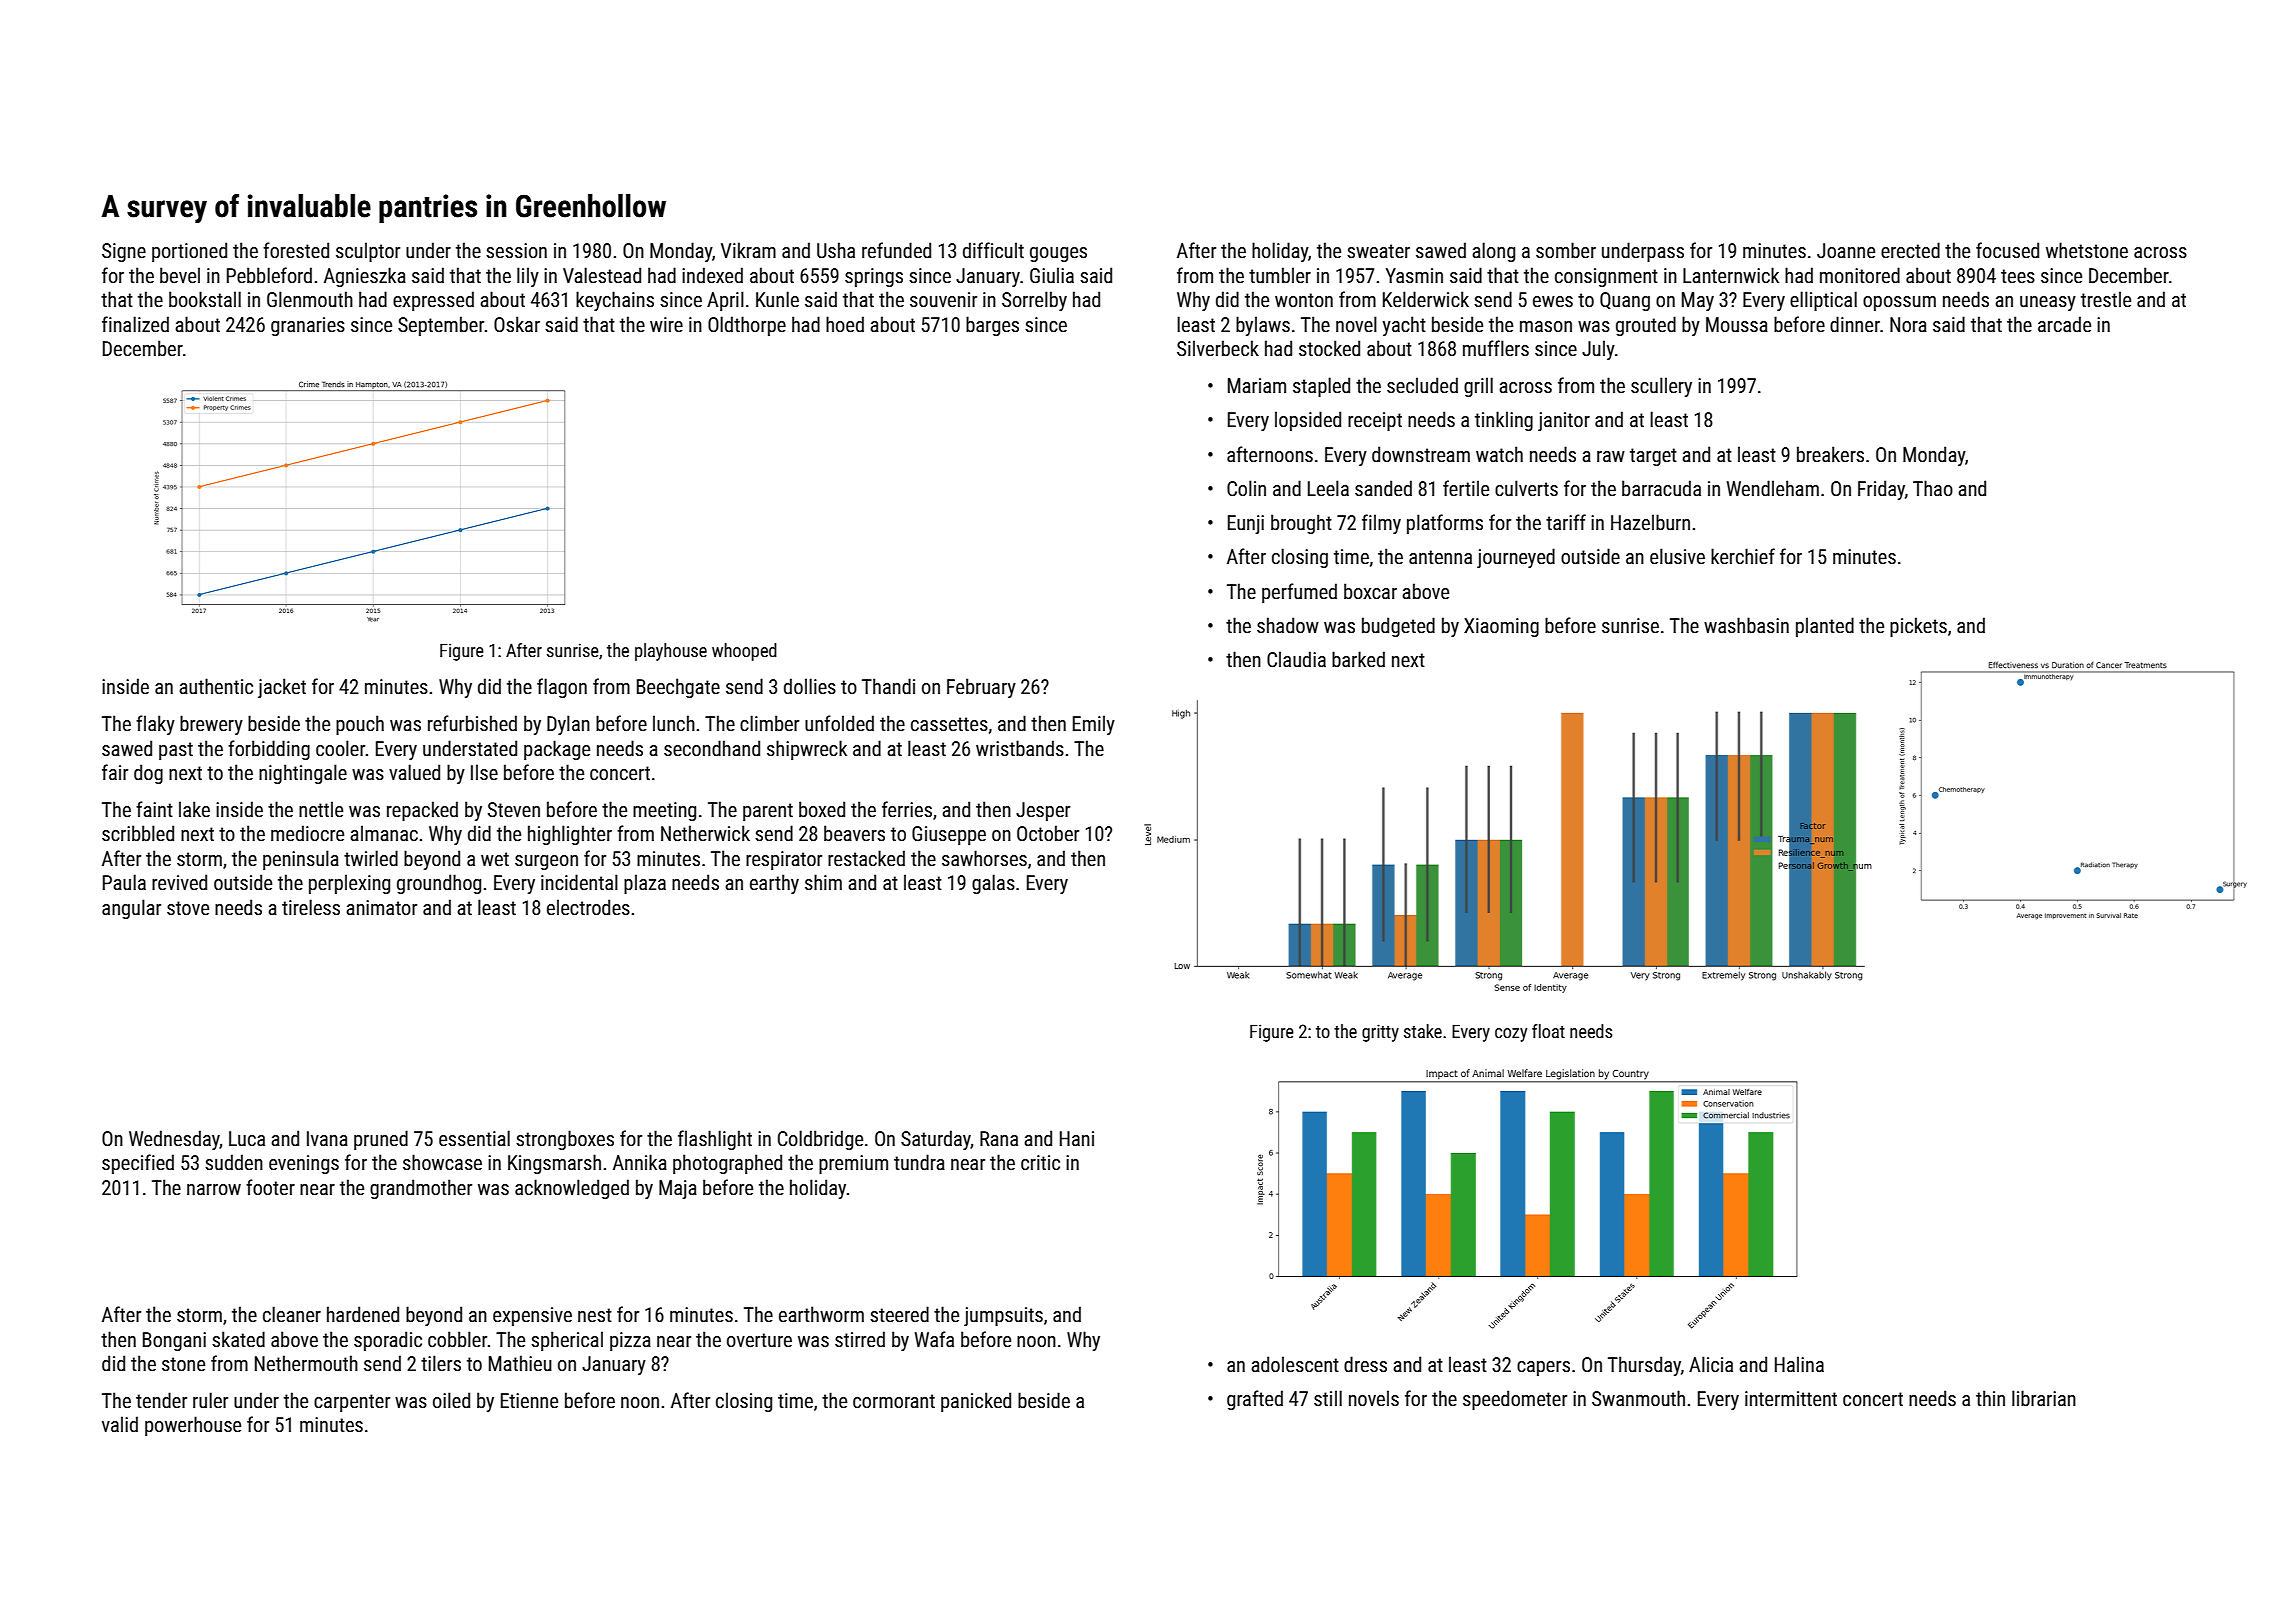  What do you see at coordinates (1299, 593) in the screenshot?
I see `perfumed` at bounding box center [1299, 593].
